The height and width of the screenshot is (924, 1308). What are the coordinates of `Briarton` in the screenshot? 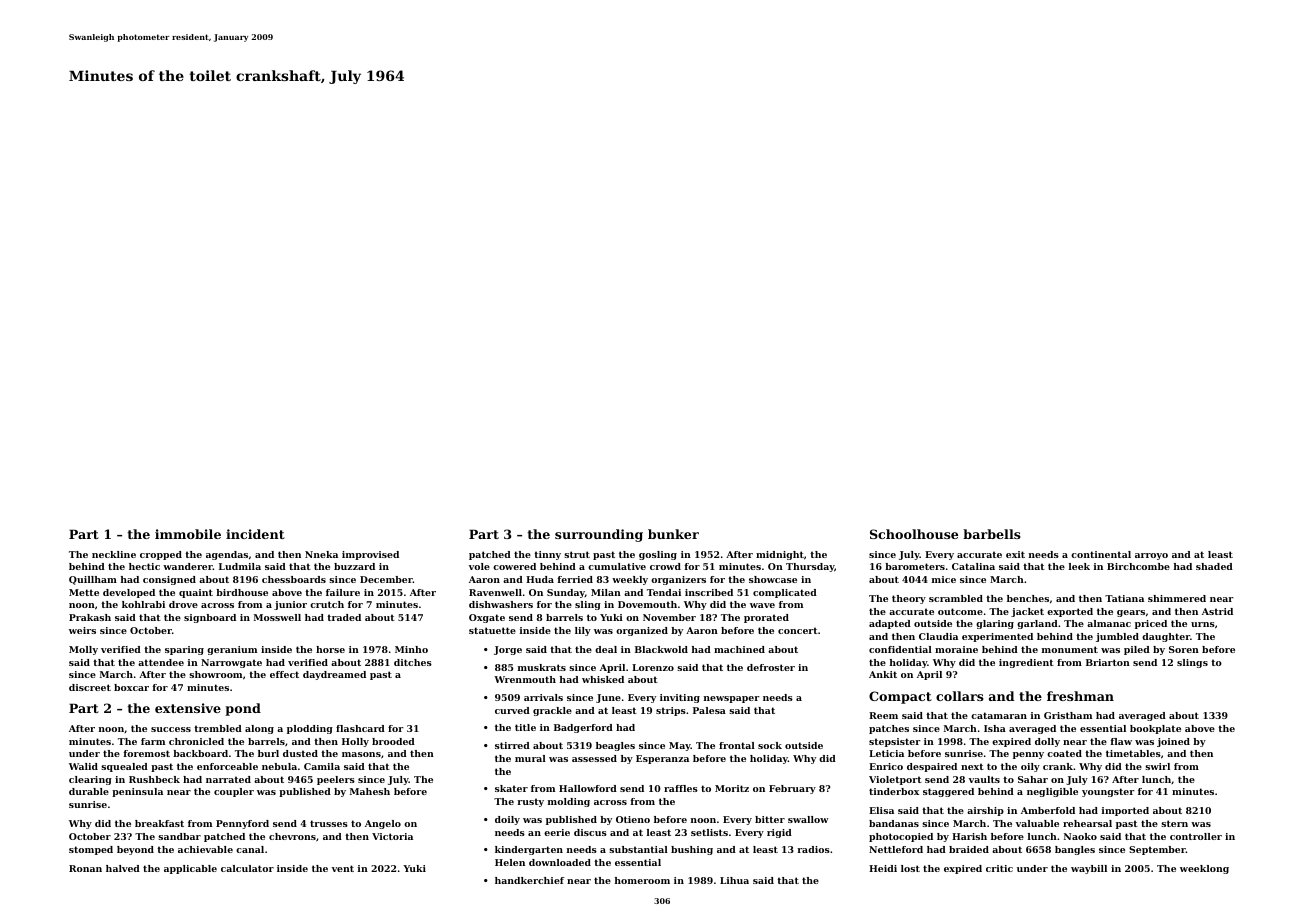 It's located at (1108, 662).
